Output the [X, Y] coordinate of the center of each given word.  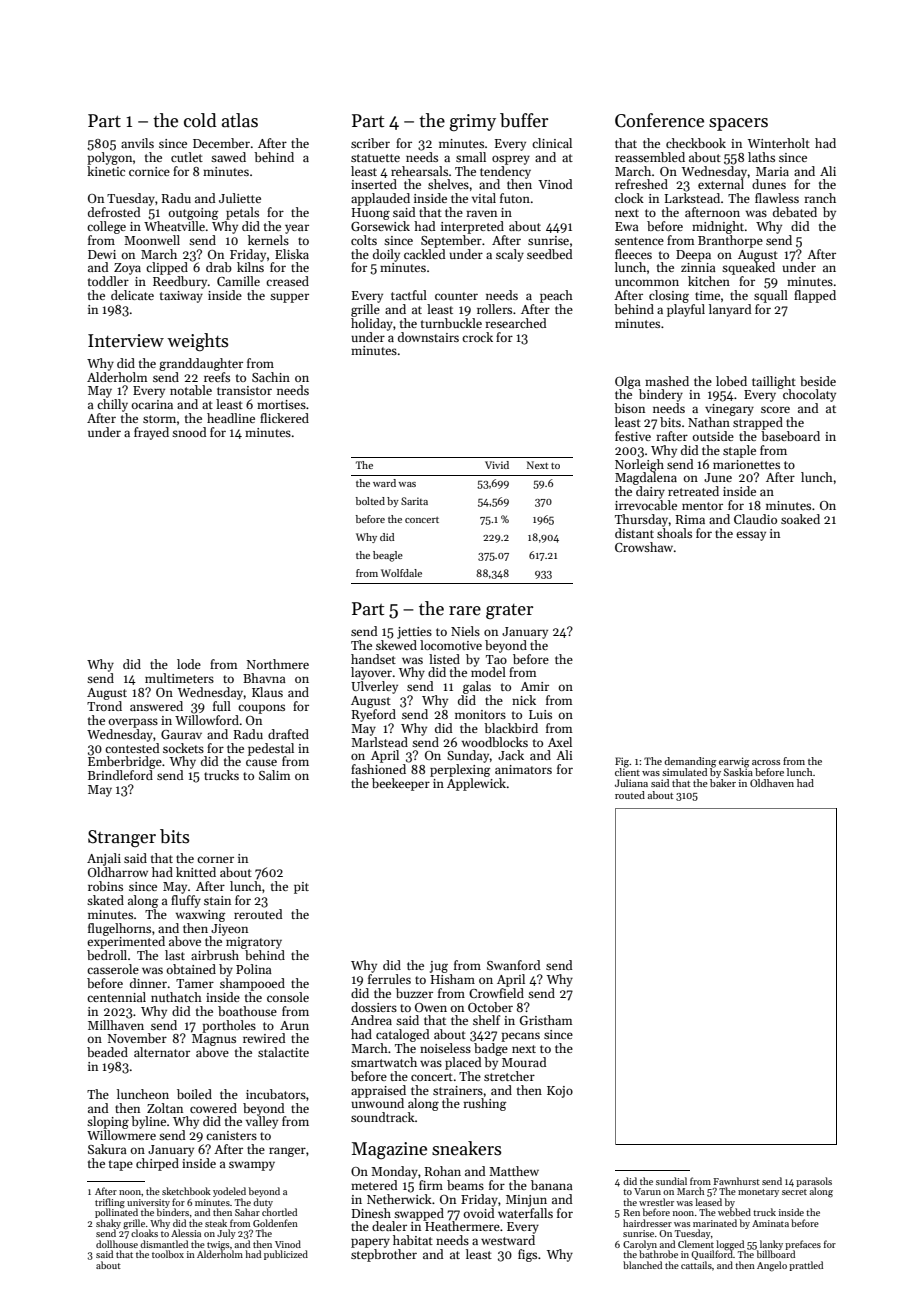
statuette [375, 158]
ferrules [389, 979]
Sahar [247, 1212]
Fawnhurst [736, 1181]
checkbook [696, 143]
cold [200, 120]
